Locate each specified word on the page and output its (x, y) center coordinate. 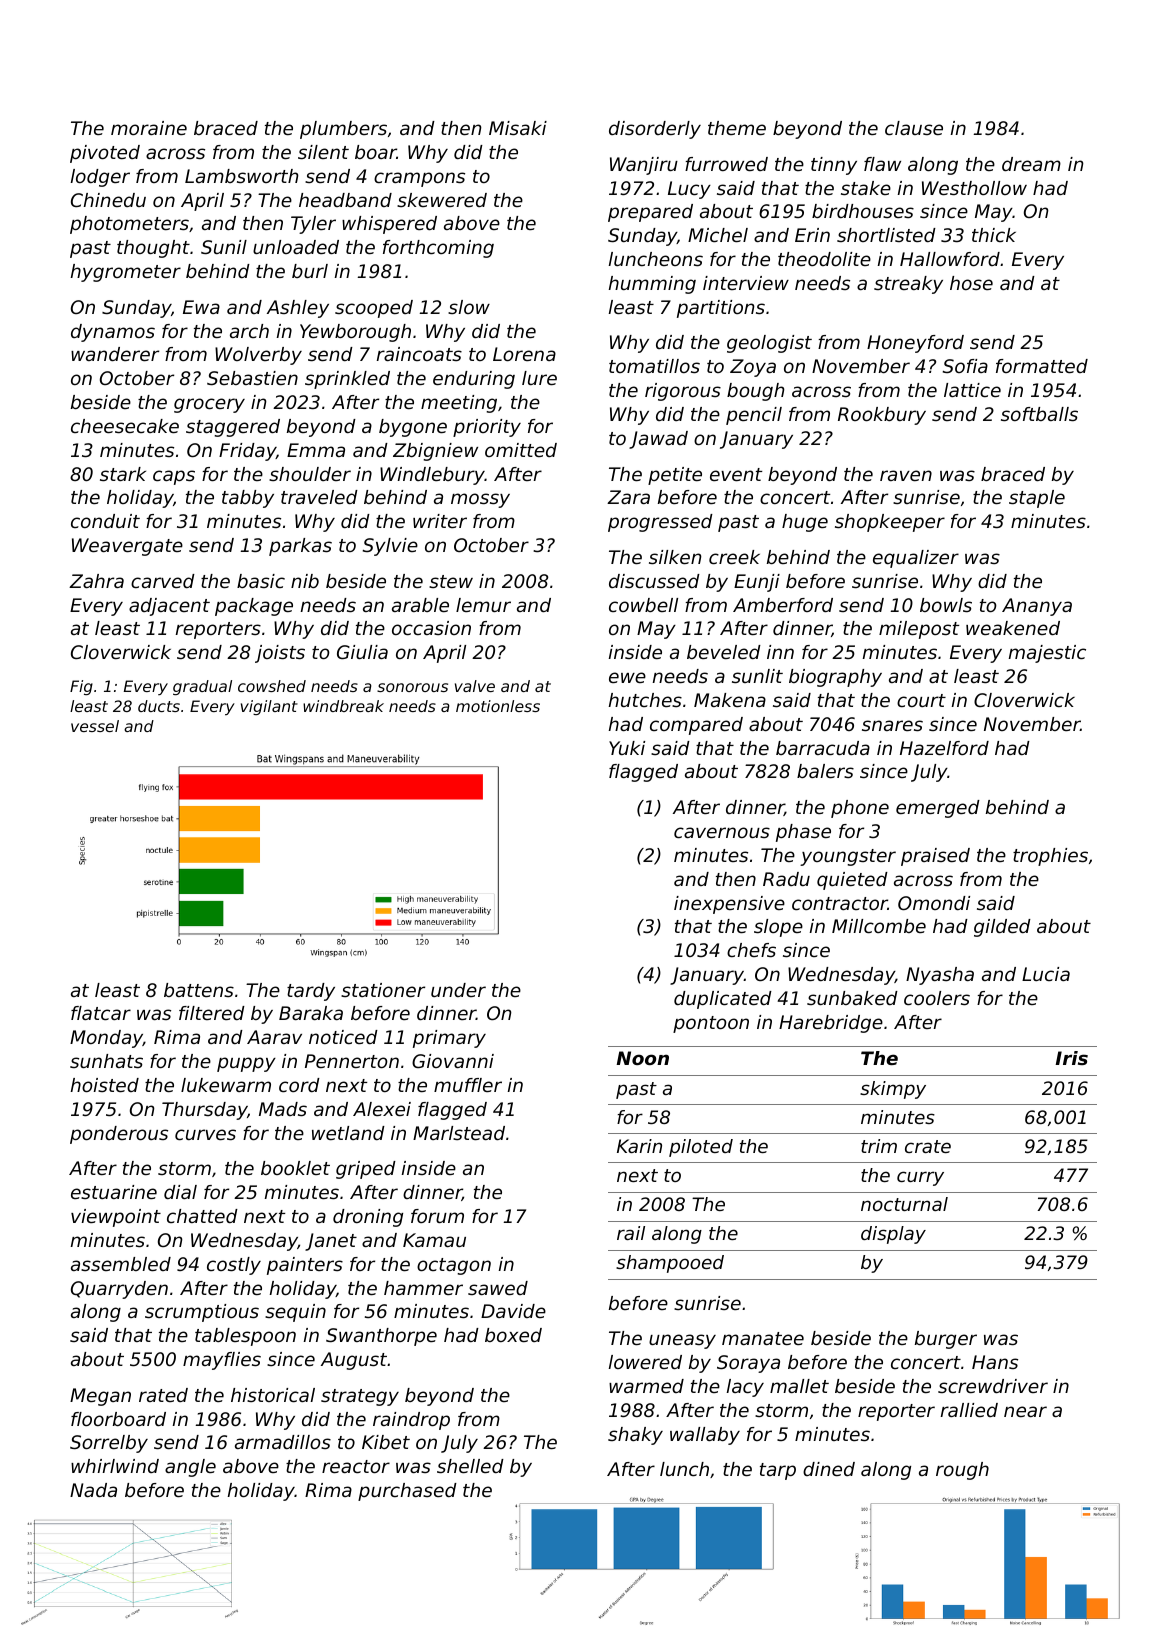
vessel (95, 726)
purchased (407, 1492)
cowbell (643, 605)
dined (829, 1469)
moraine (149, 128)
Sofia (965, 366)
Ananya (1037, 607)
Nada (93, 1490)
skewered (442, 200)
